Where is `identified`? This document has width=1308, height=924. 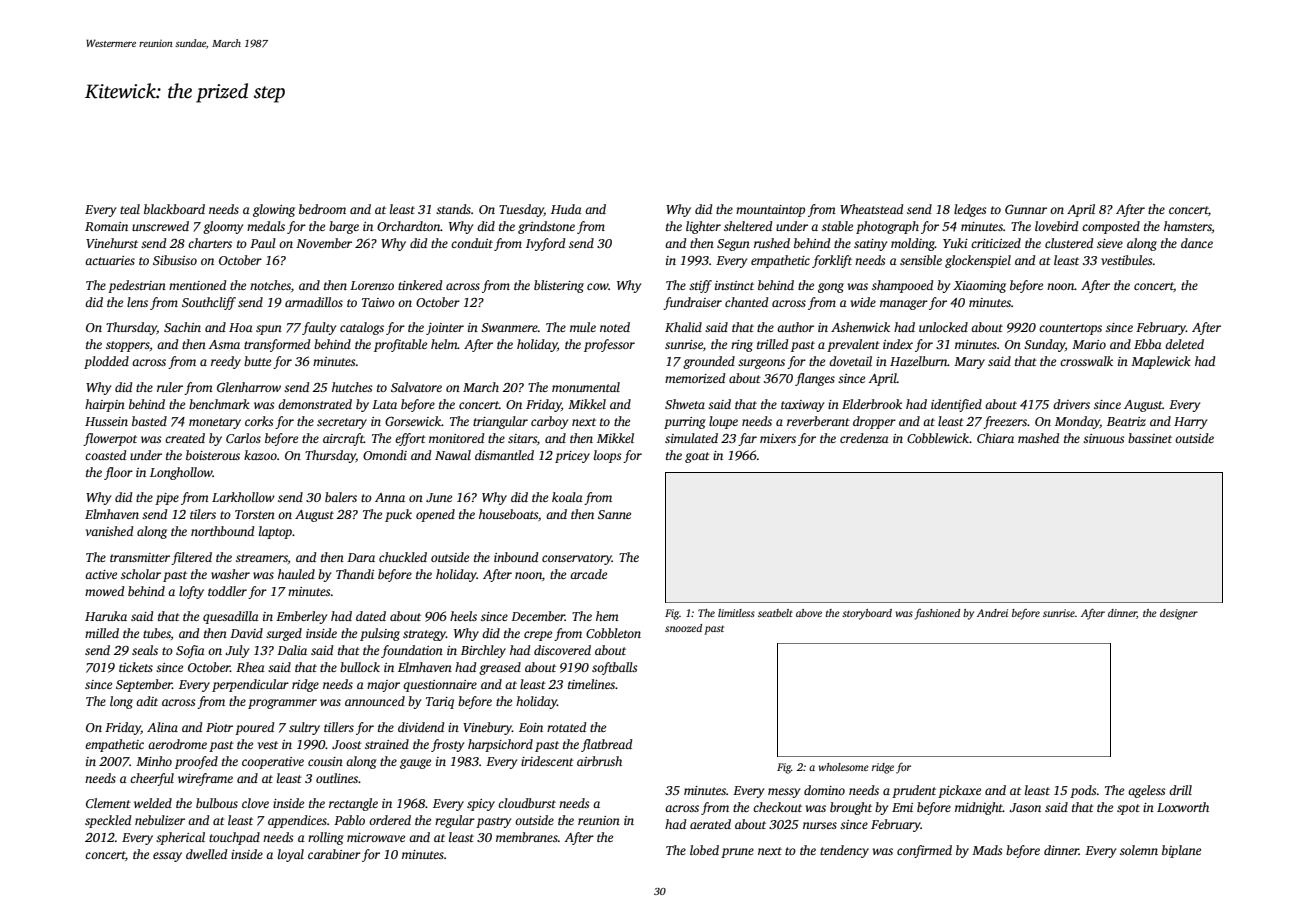
identified is located at coordinates (956, 405).
